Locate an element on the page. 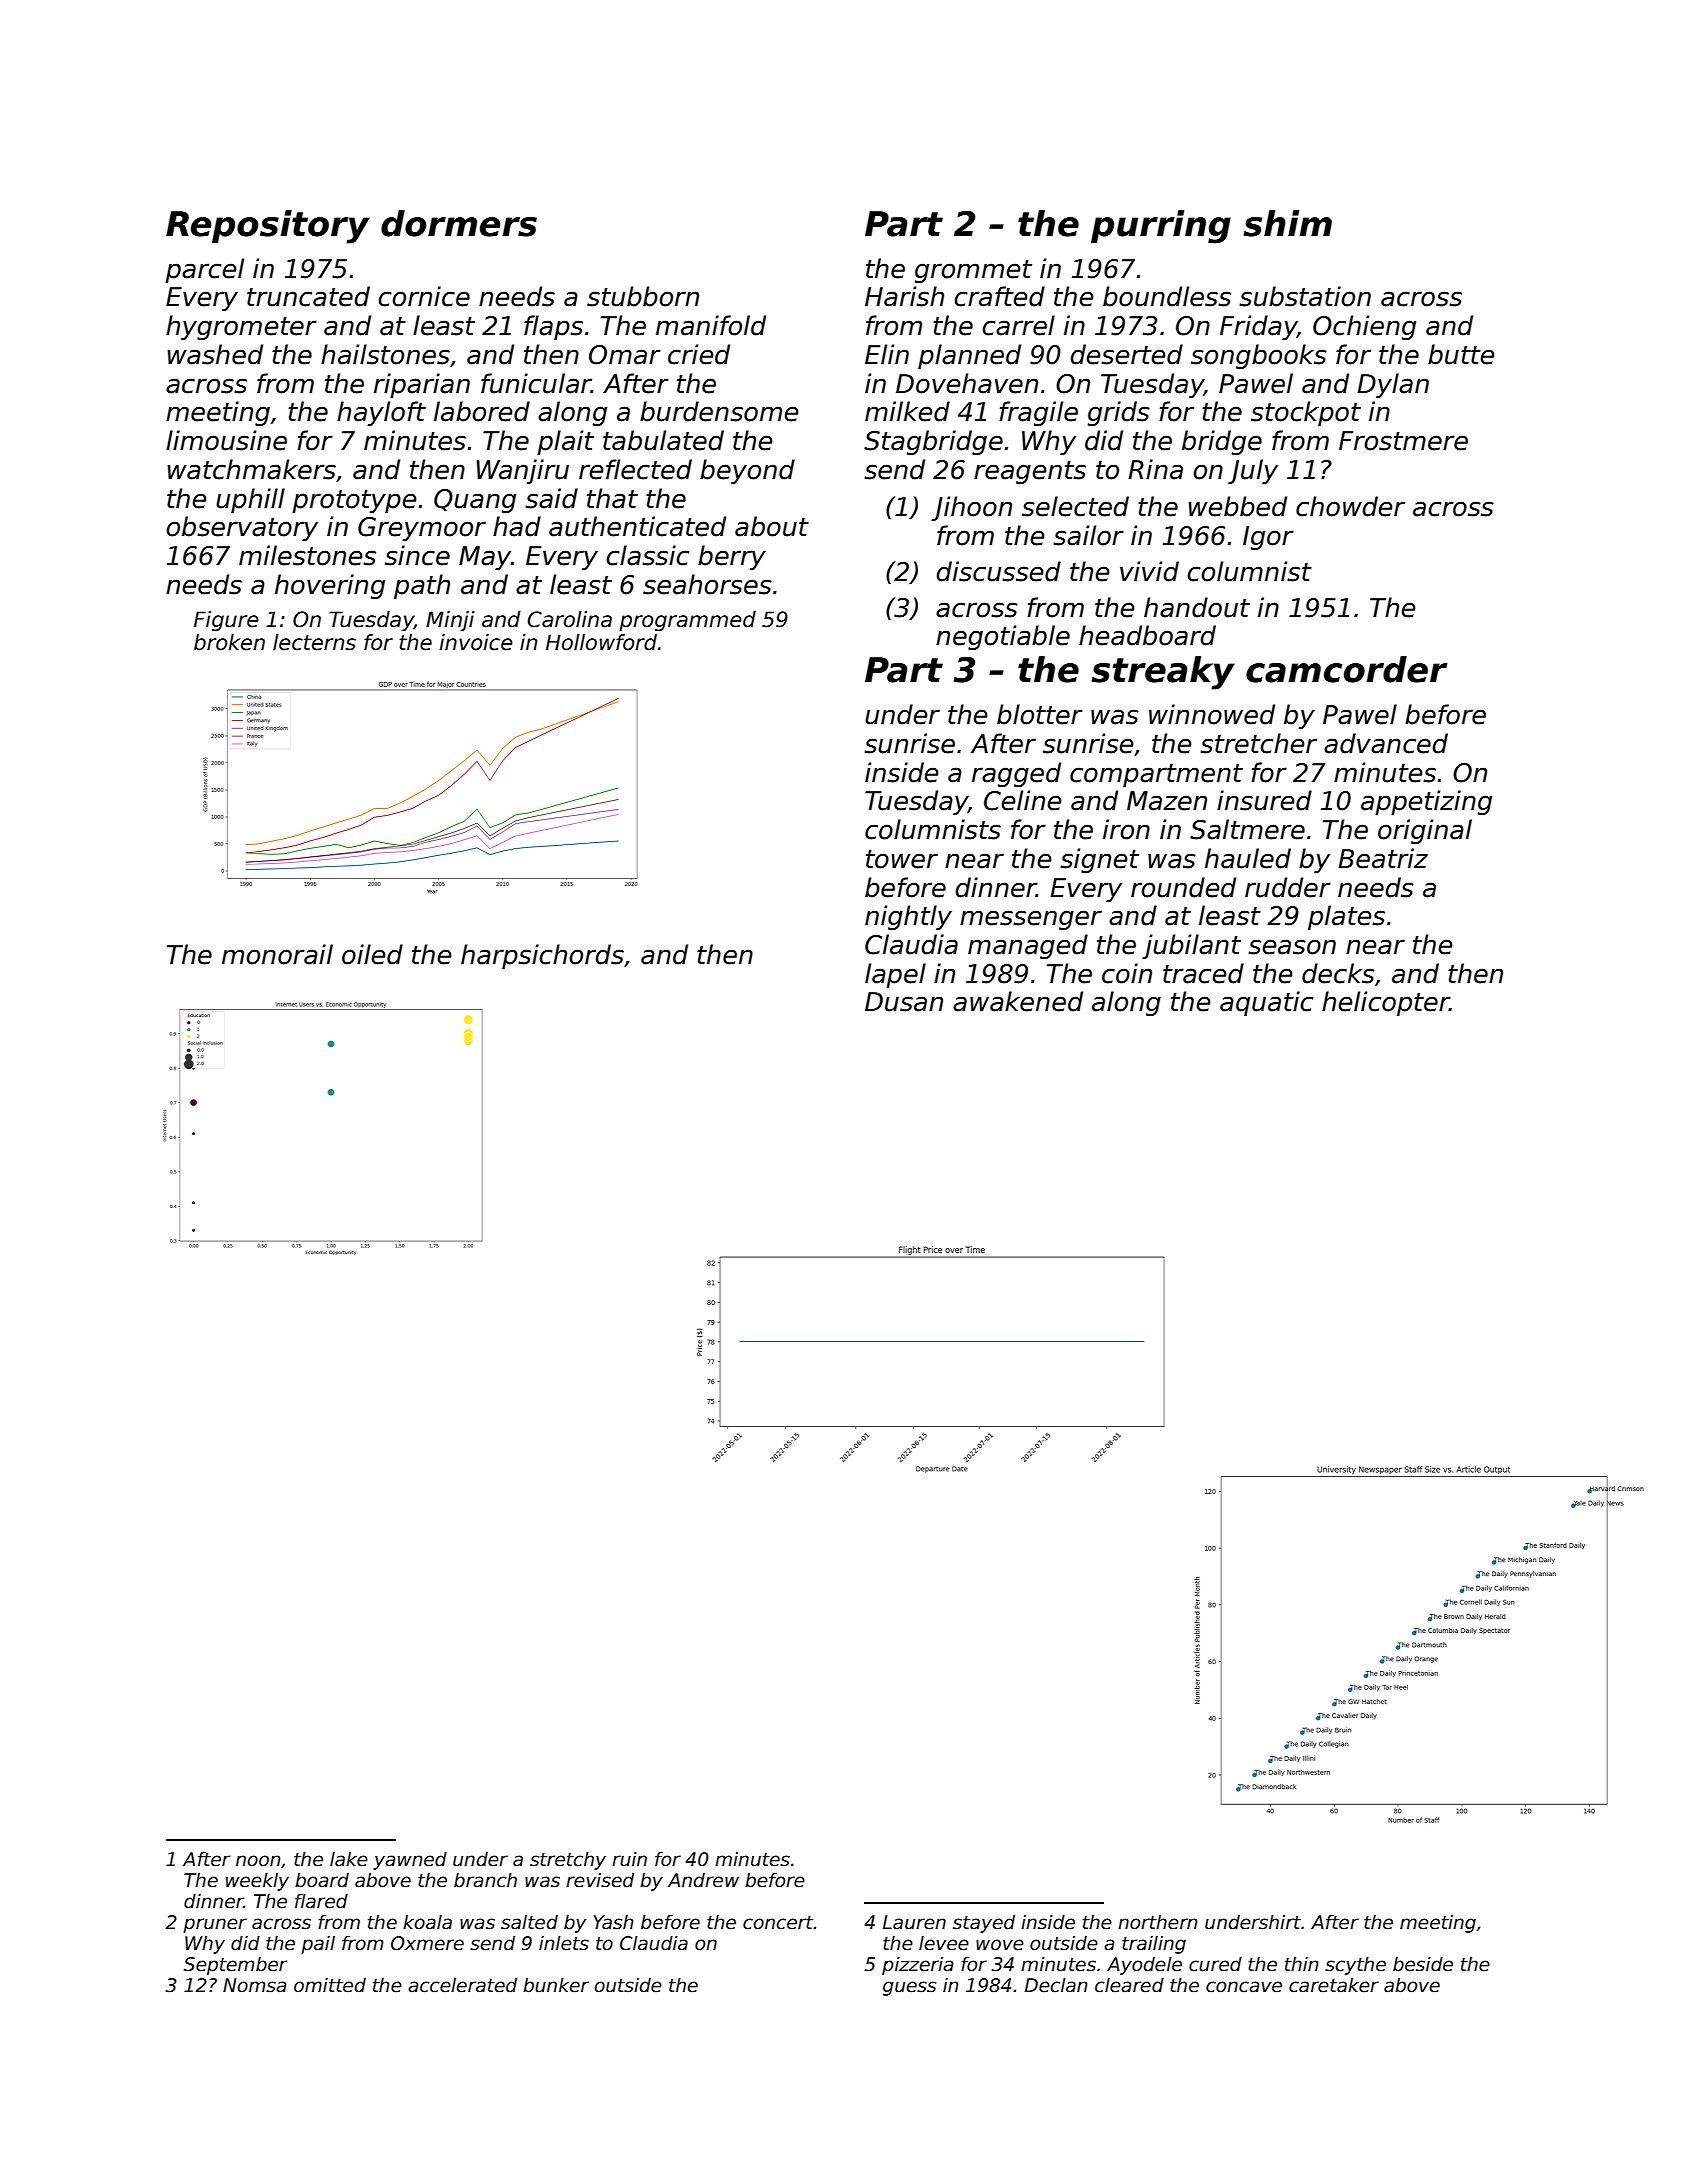  oiled is located at coordinates (372, 954).
